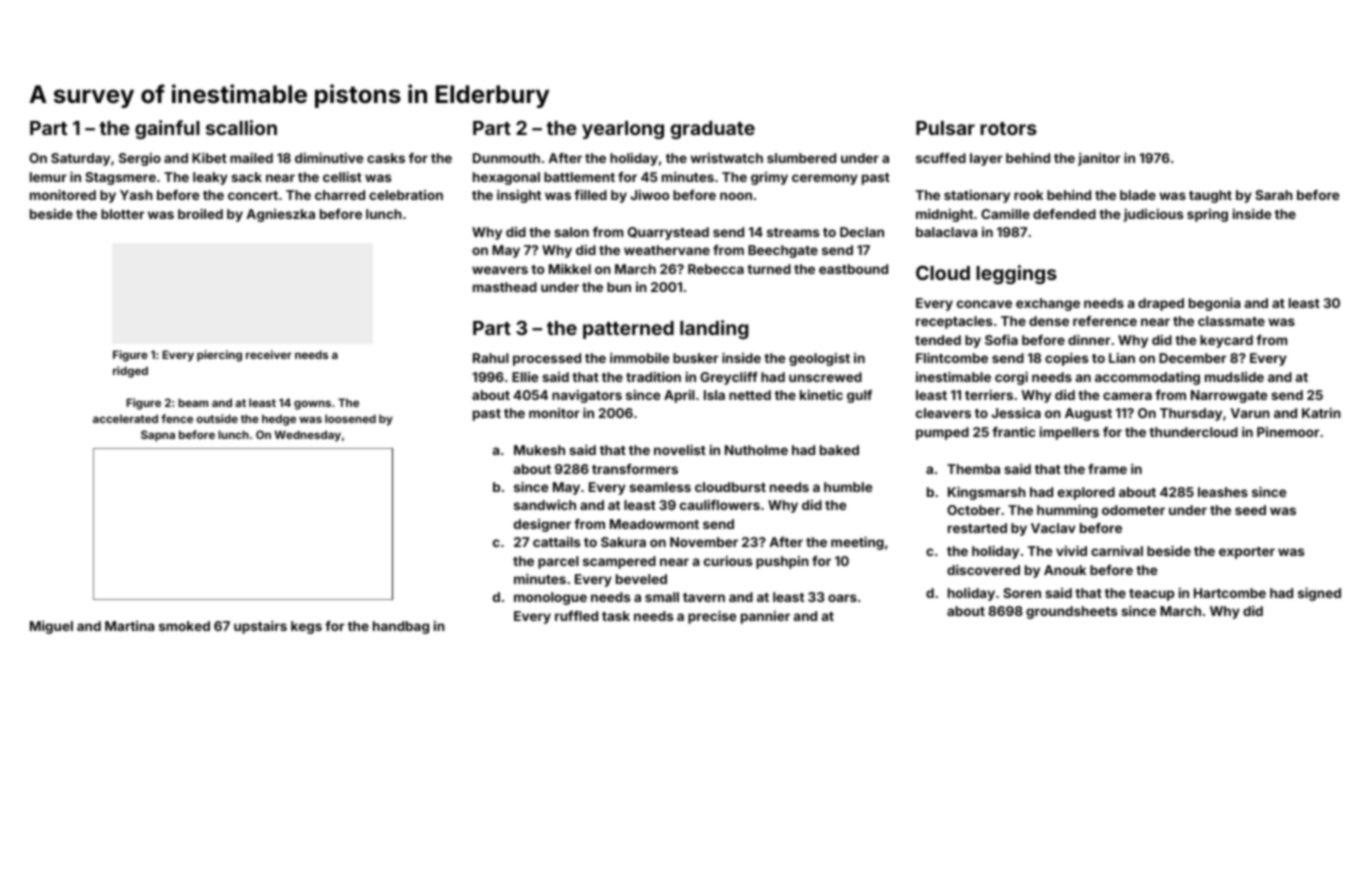  Describe the element at coordinates (1065, 570) in the screenshot. I see `Anouk` at that location.
